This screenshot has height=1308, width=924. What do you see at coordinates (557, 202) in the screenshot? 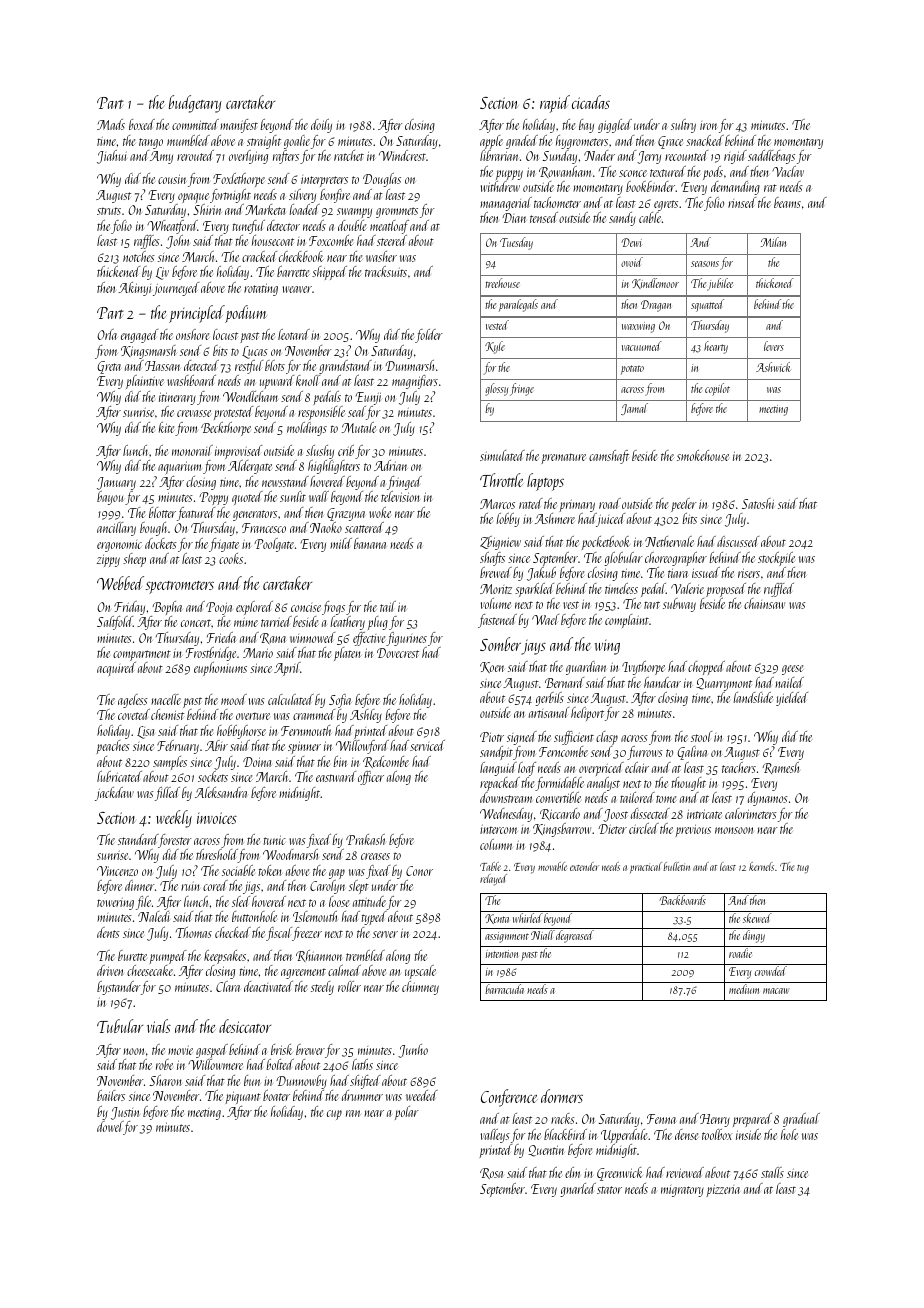
I see `tachometer` at bounding box center [557, 202].
